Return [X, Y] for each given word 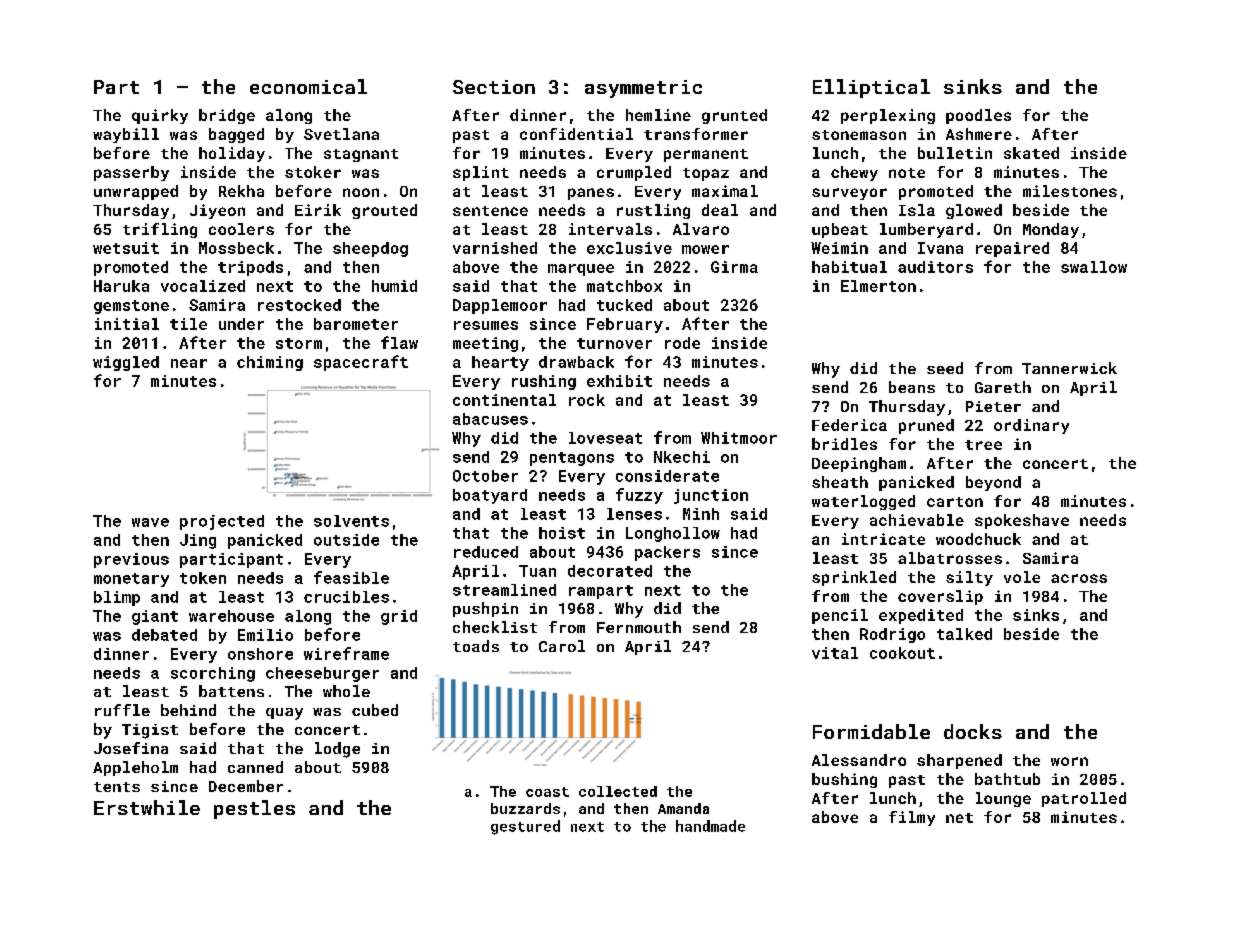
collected [618, 791]
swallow [1094, 267]
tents [117, 787]
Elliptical [871, 88]
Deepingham [859, 464]
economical [308, 86]
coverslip [940, 597]
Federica [849, 425]
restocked [299, 305]
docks [973, 731]
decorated [610, 571]
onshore [260, 654]
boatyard [490, 496]
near [189, 363]
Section [494, 87]
